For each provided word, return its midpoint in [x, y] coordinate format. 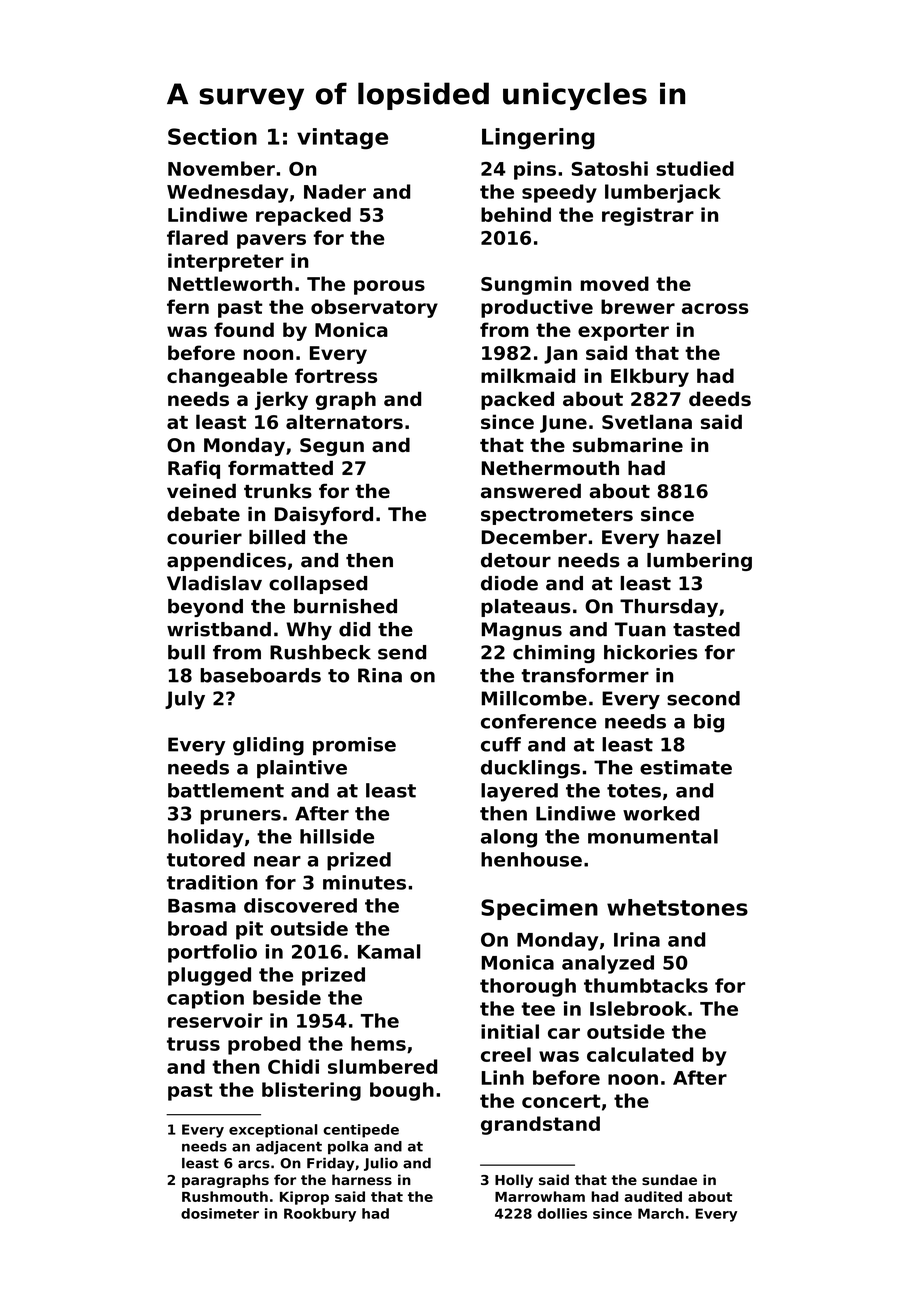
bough [402, 1091]
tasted [706, 629]
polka [348, 1147]
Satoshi [610, 168]
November [221, 168]
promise [354, 746]
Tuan [640, 629]
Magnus [522, 631]
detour [516, 560]
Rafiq [194, 470]
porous [389, 287]
